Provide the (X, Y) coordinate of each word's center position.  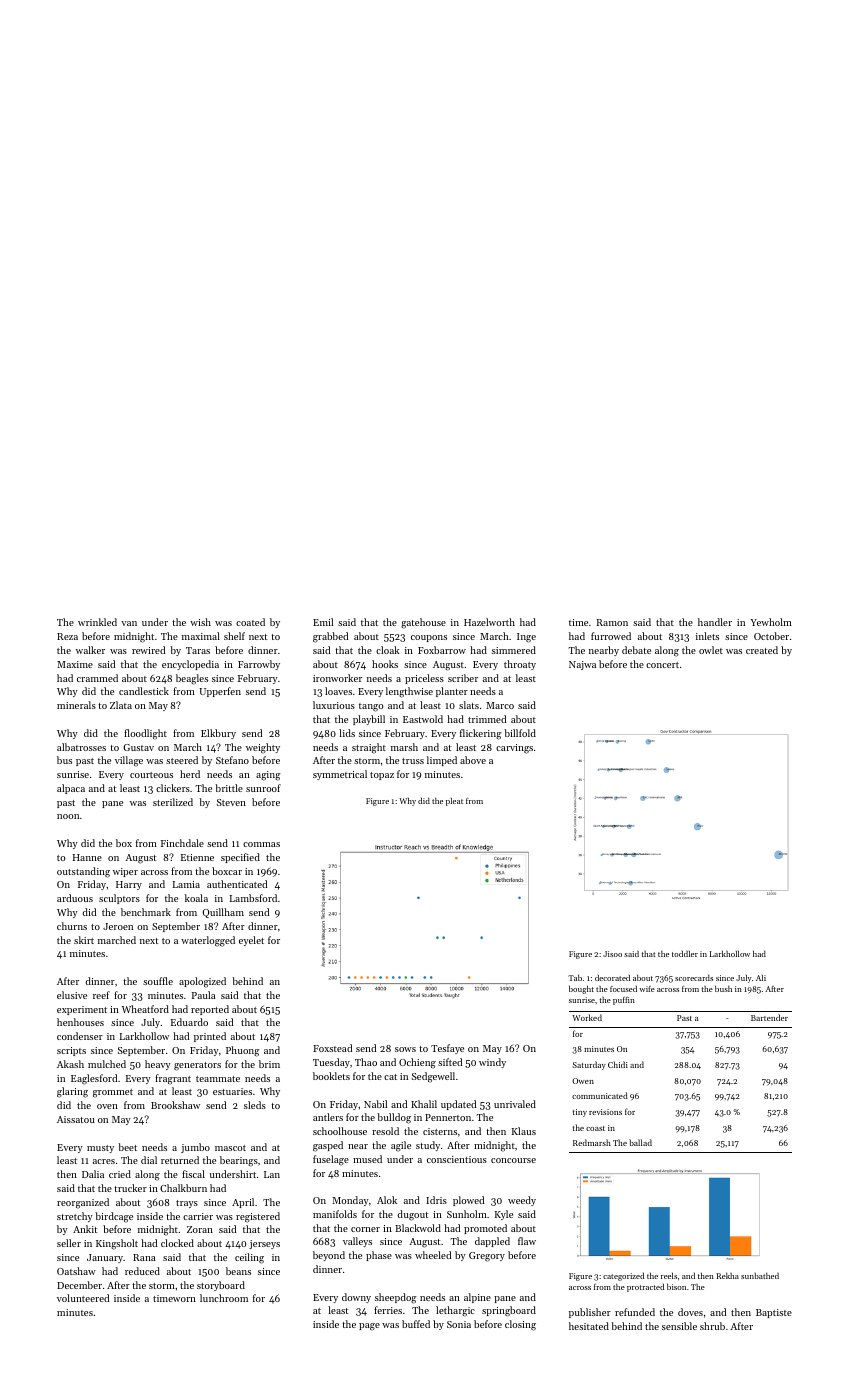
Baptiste (774, 1313)
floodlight (145, 734)
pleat (454, 802)
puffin (624, 1000)
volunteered (83, 1298)
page (369, 1327)
